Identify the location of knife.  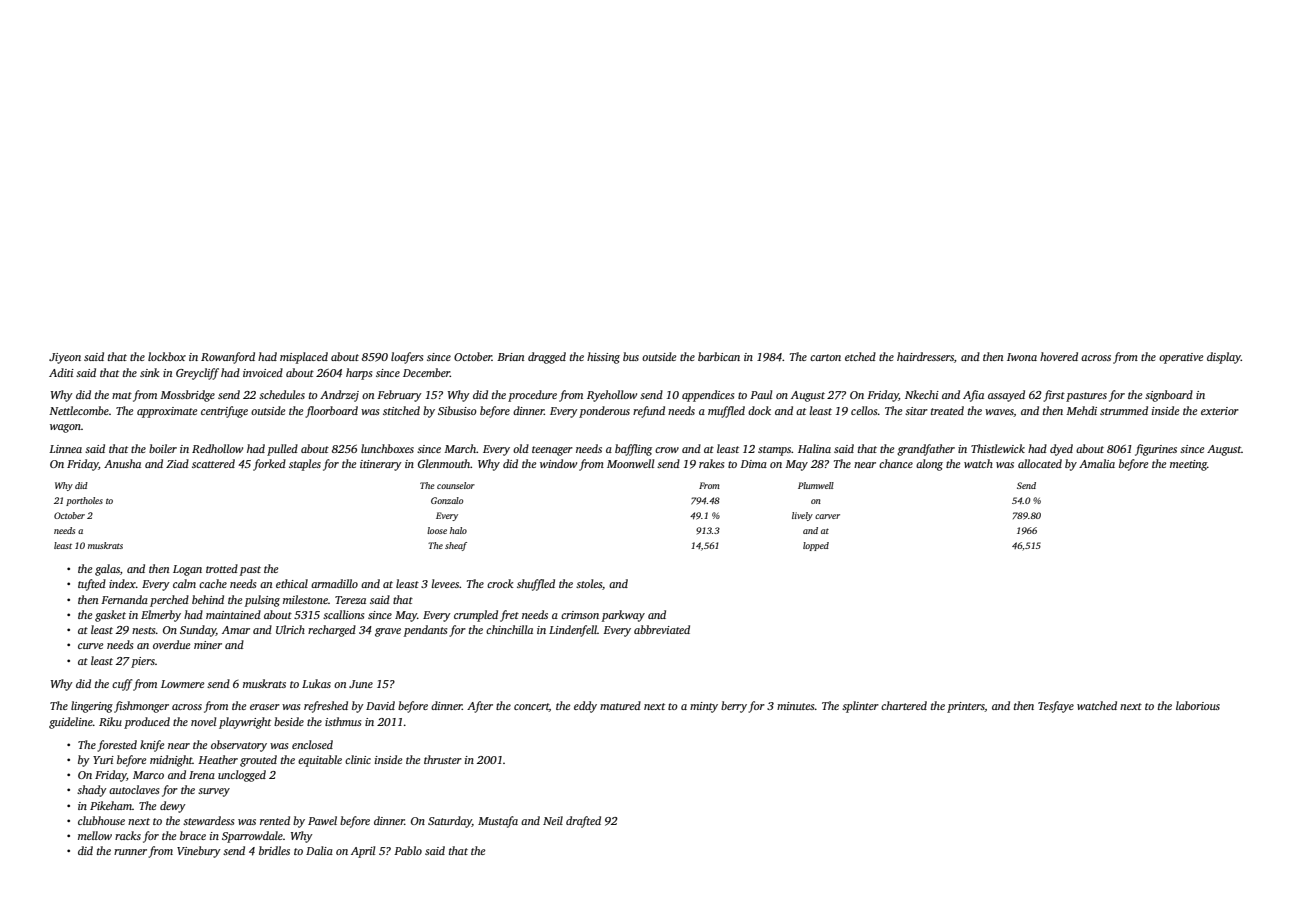
(152, 746).
